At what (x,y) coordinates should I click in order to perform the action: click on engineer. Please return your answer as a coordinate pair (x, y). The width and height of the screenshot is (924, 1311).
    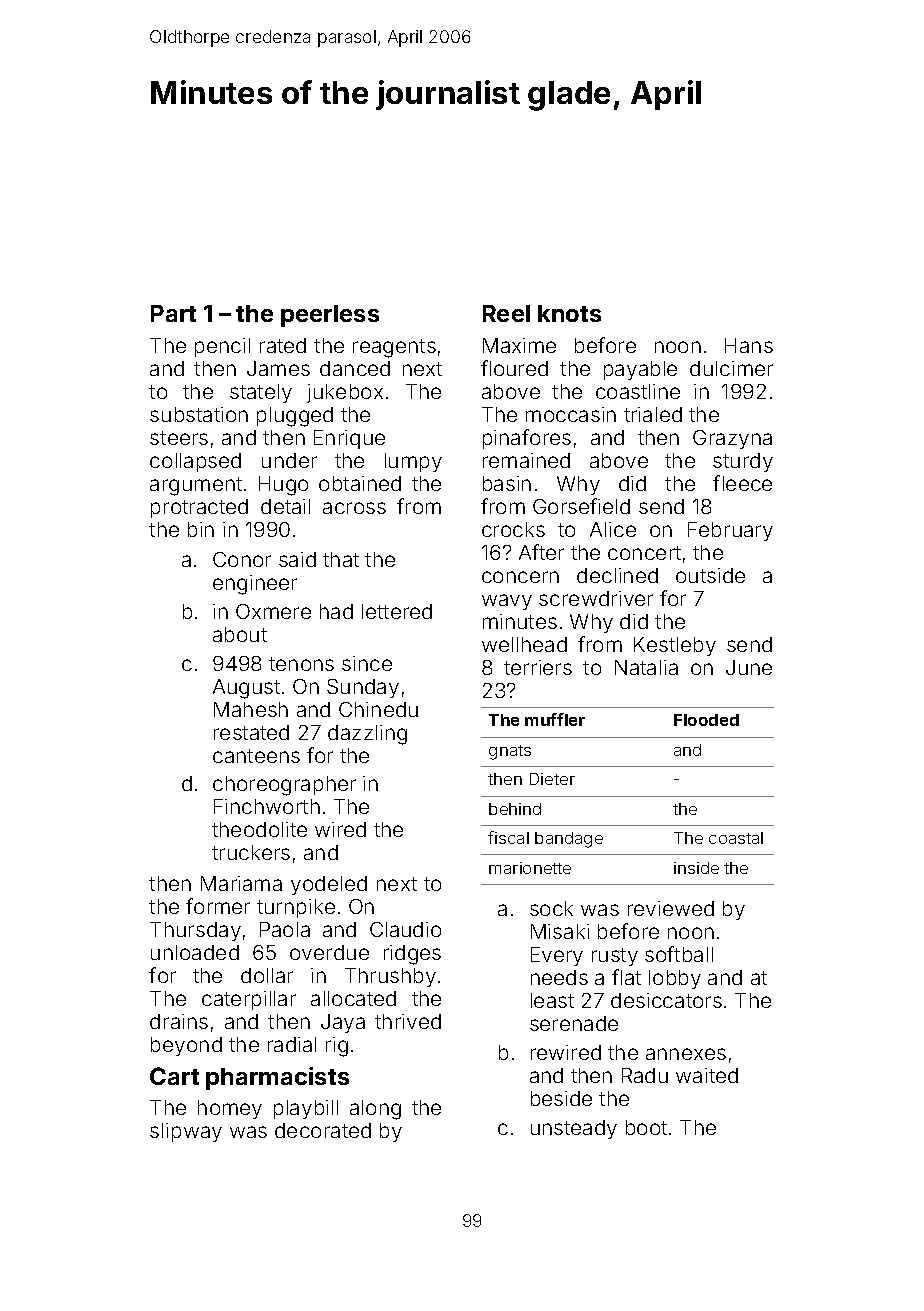
    Looking at the image, I should click on (255, 585).
